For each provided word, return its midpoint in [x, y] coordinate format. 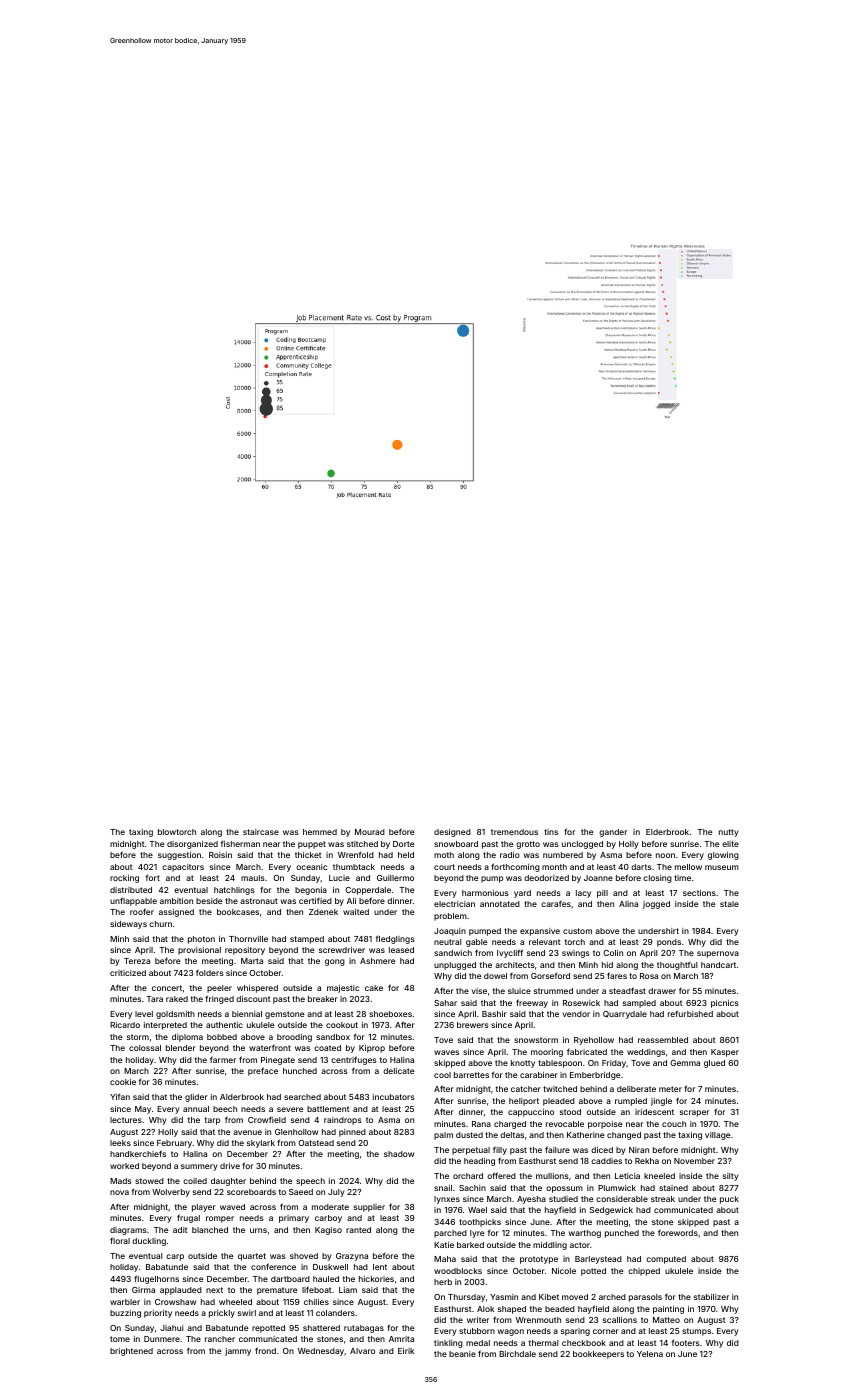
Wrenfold [356, 854]
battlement [328, 1109]
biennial [247, 1014]
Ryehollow [594, 1041]
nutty [729, 833]
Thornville [248, 939]
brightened [131, 1352]
